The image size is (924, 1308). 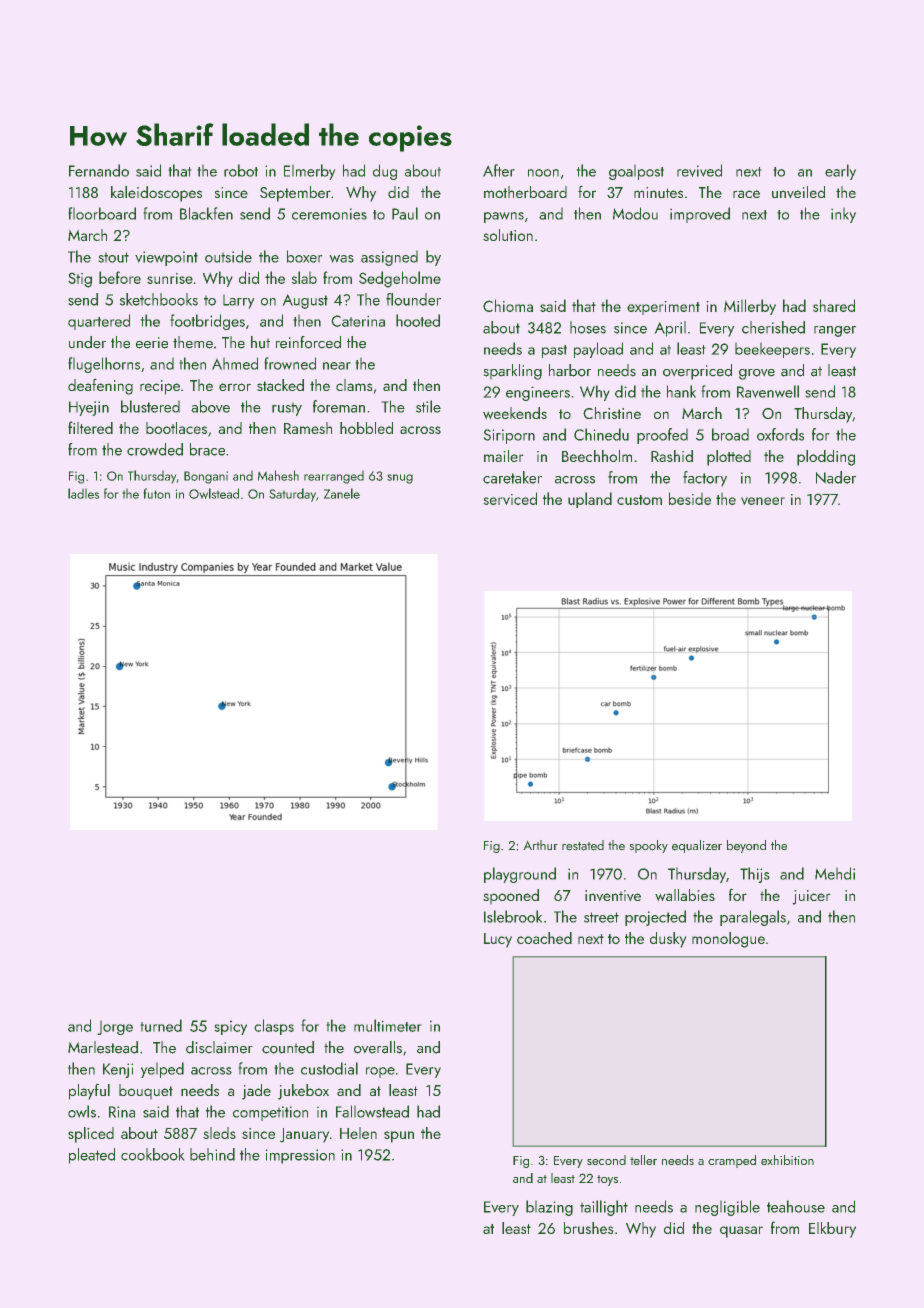 What do you see at coordinates (836, 477) in the image?
I see `Nader` at bounding box center [836, 477].
